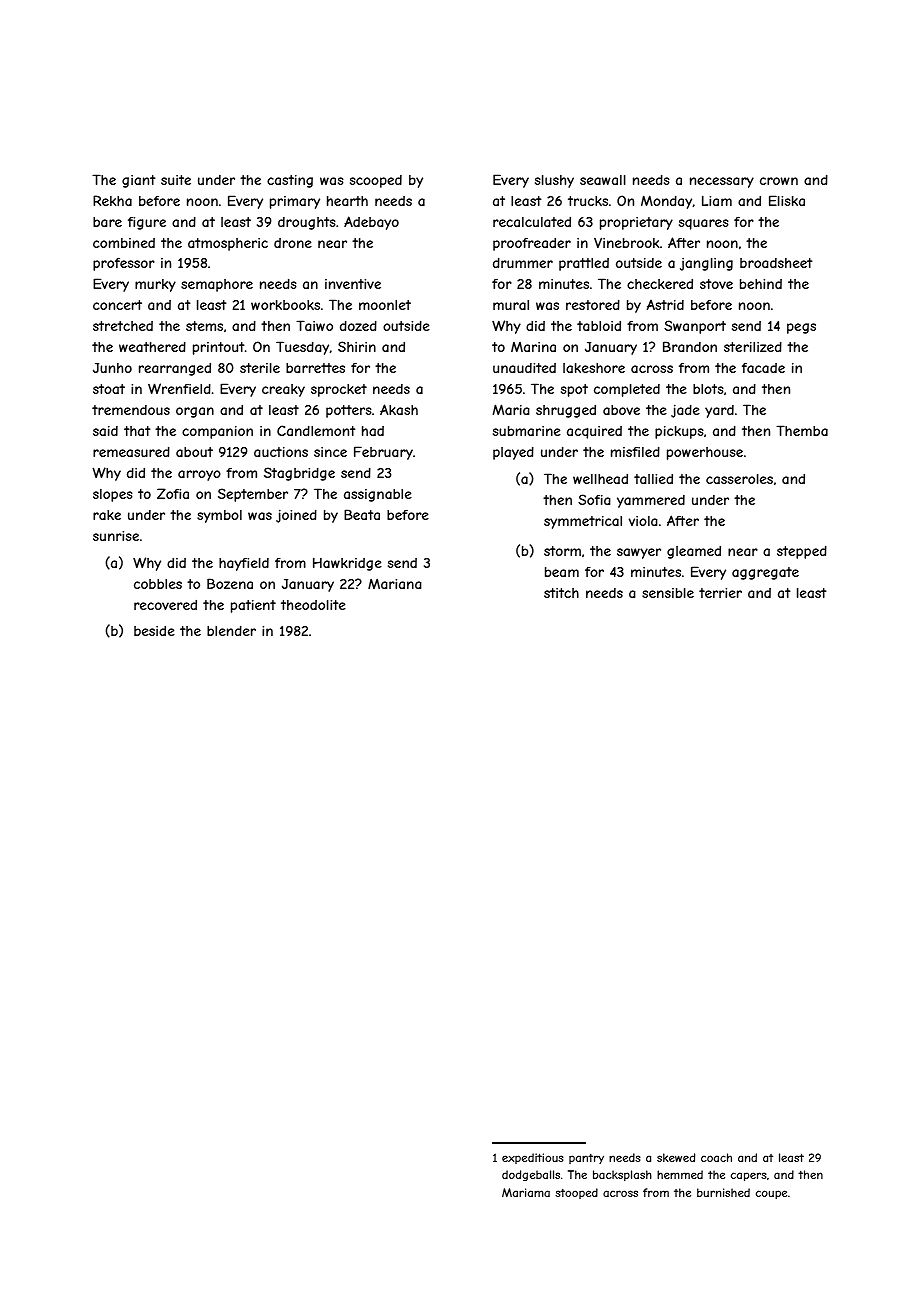 Image resolution: width=924 pixels, height=1311 pixels. What do you see at coordinates (533, 1158) in the document?
I see `expeditious` at bounding box center [533, 1158].
